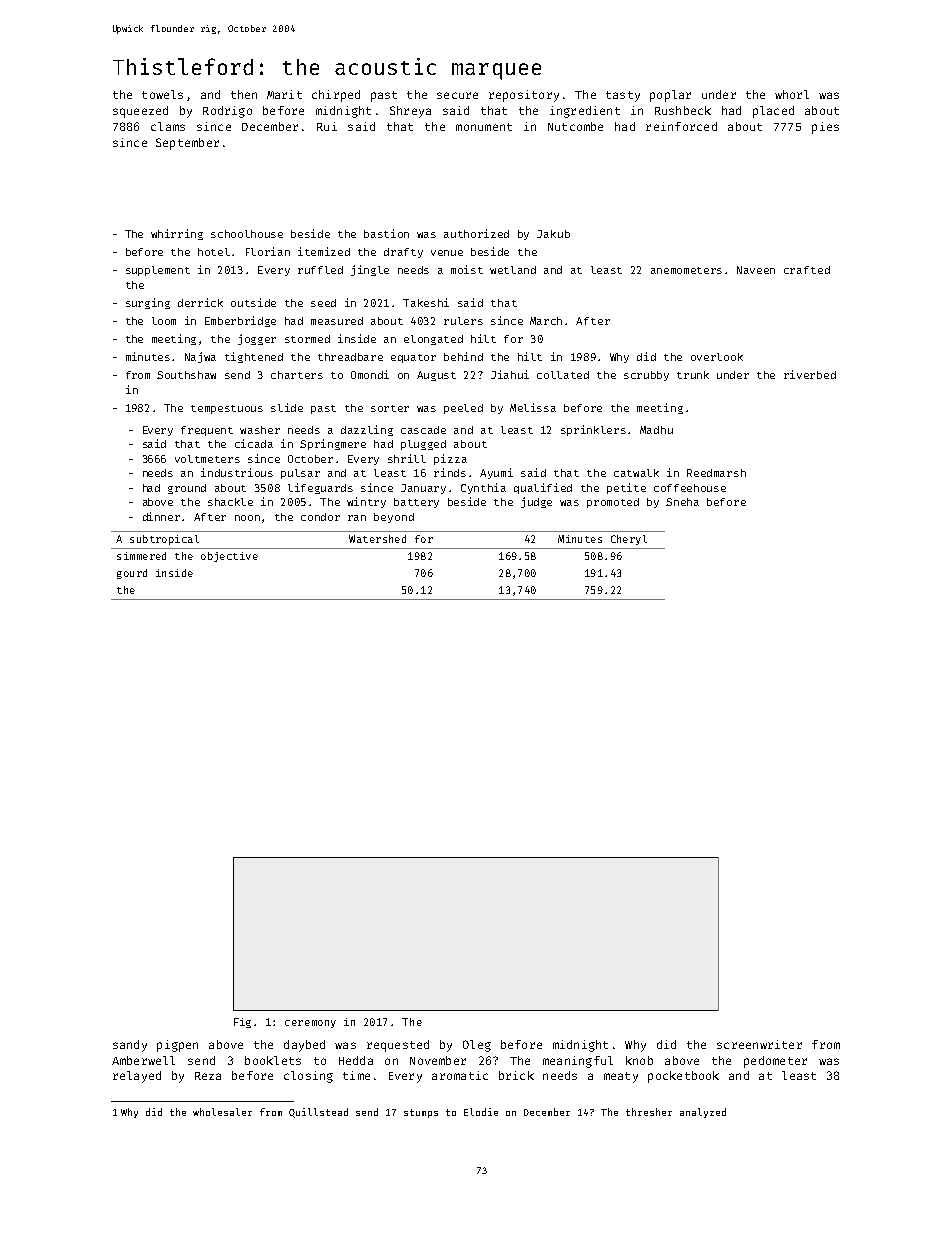  I want to click on ceremony, so click(310, 1024).
